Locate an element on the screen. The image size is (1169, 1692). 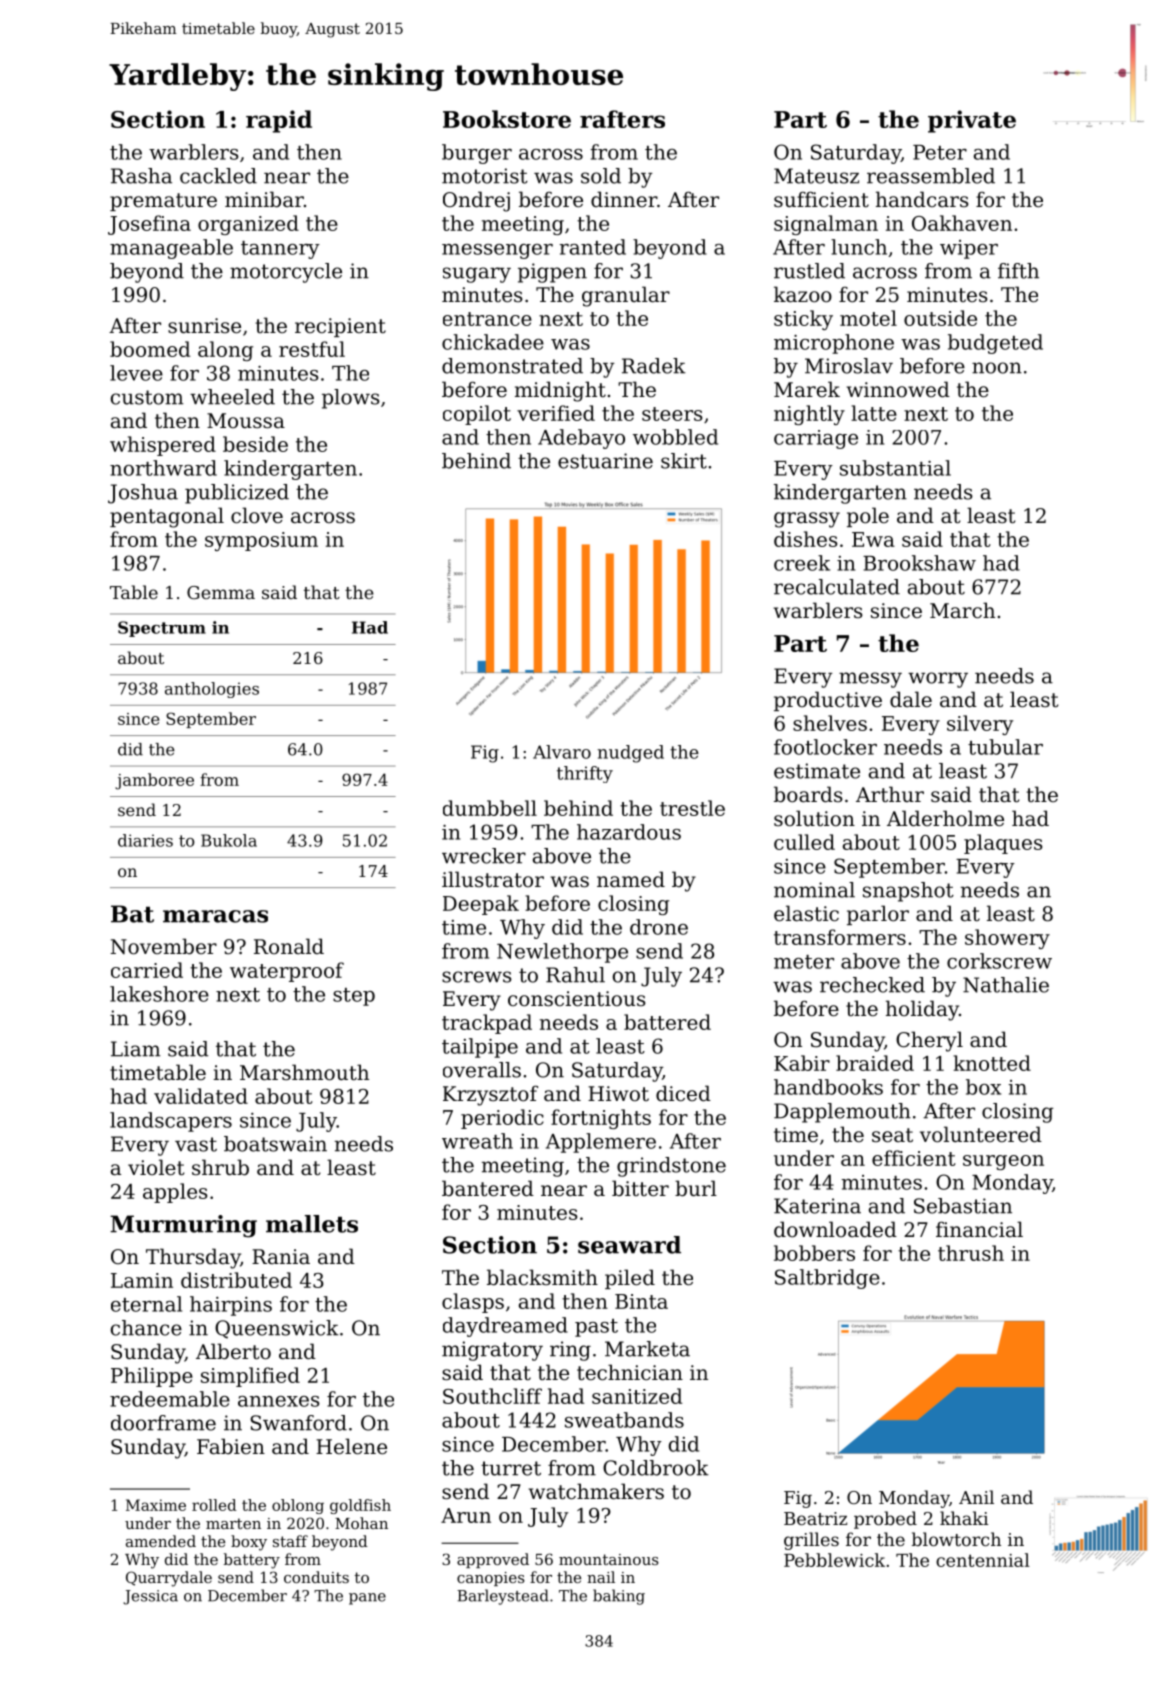
Rania is located at coordinates (281, 1257).
